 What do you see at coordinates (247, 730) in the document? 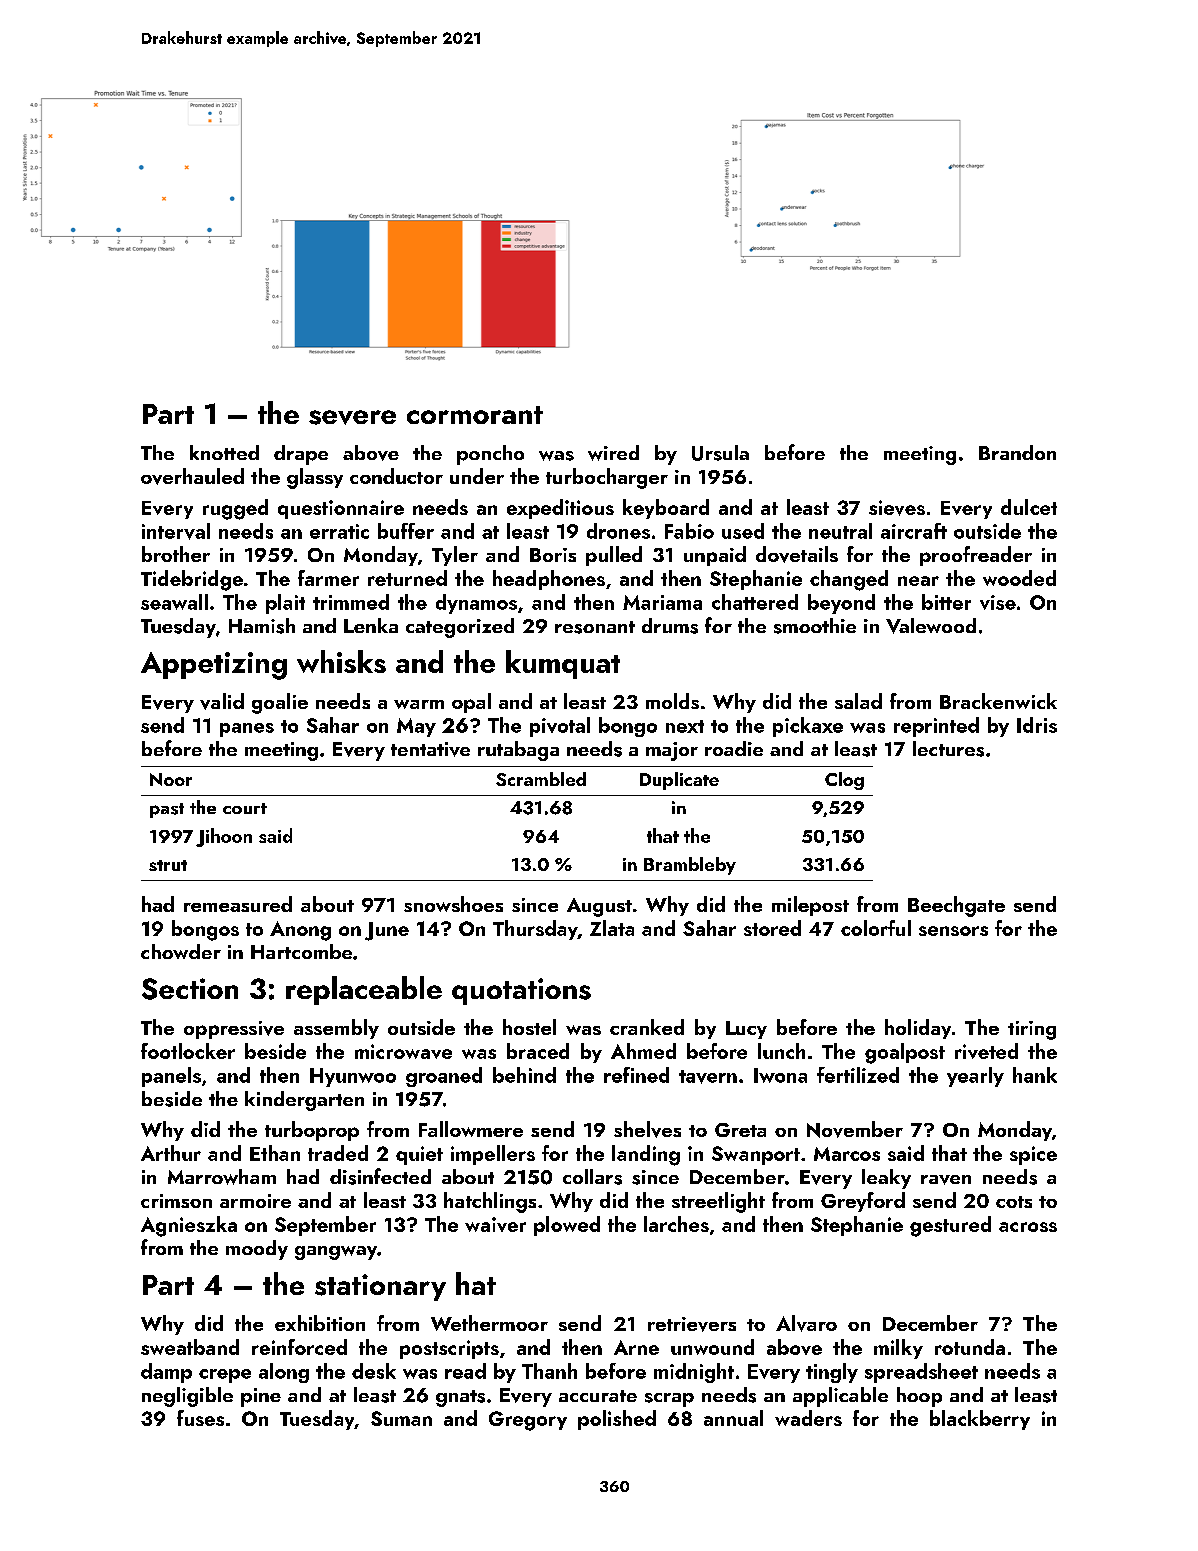
I see `panes` at bounding box center [247, 730].
